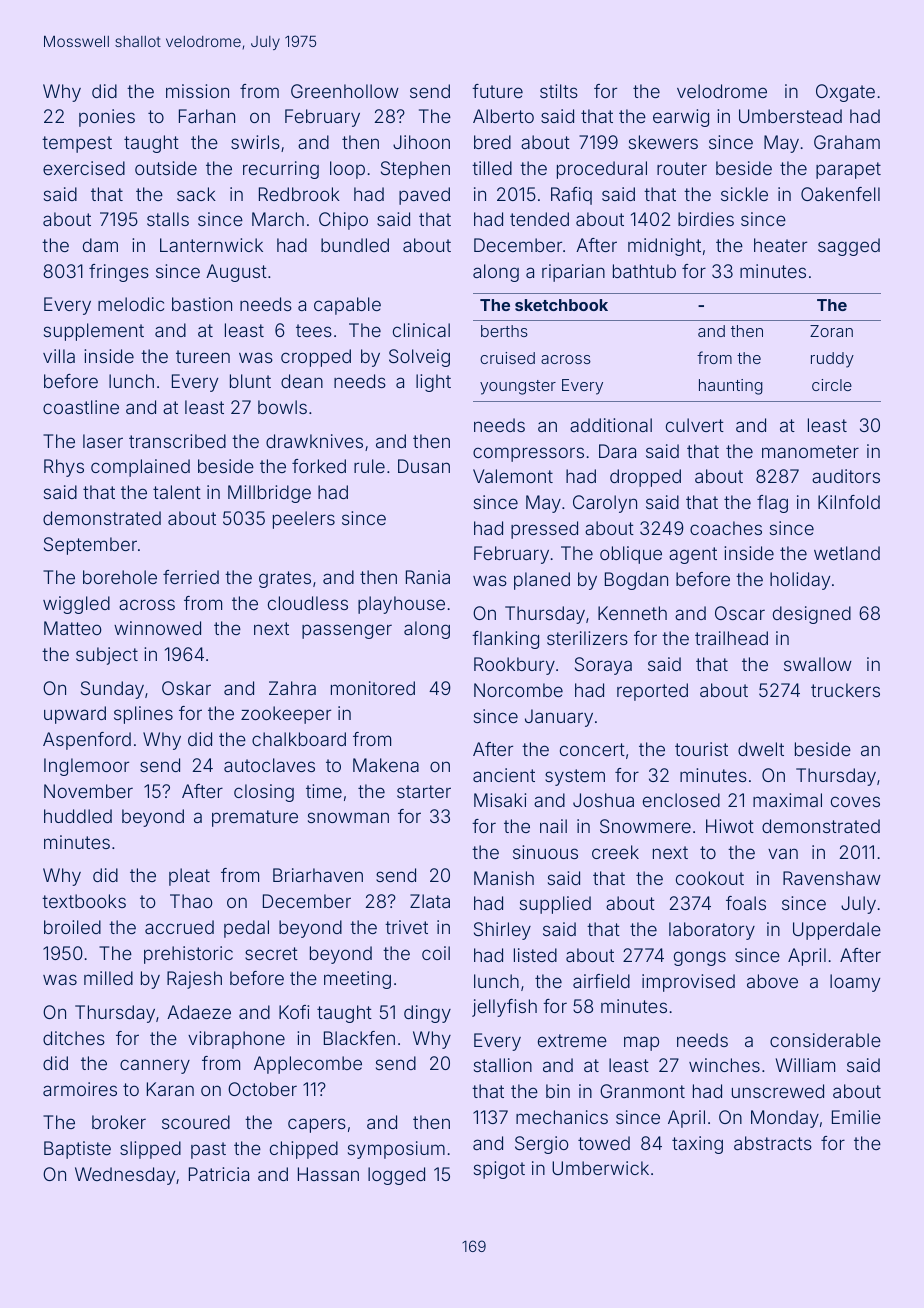 This screenshot has height=1308, width=924. I want to click on Greenhollow, so click(345, 91).
